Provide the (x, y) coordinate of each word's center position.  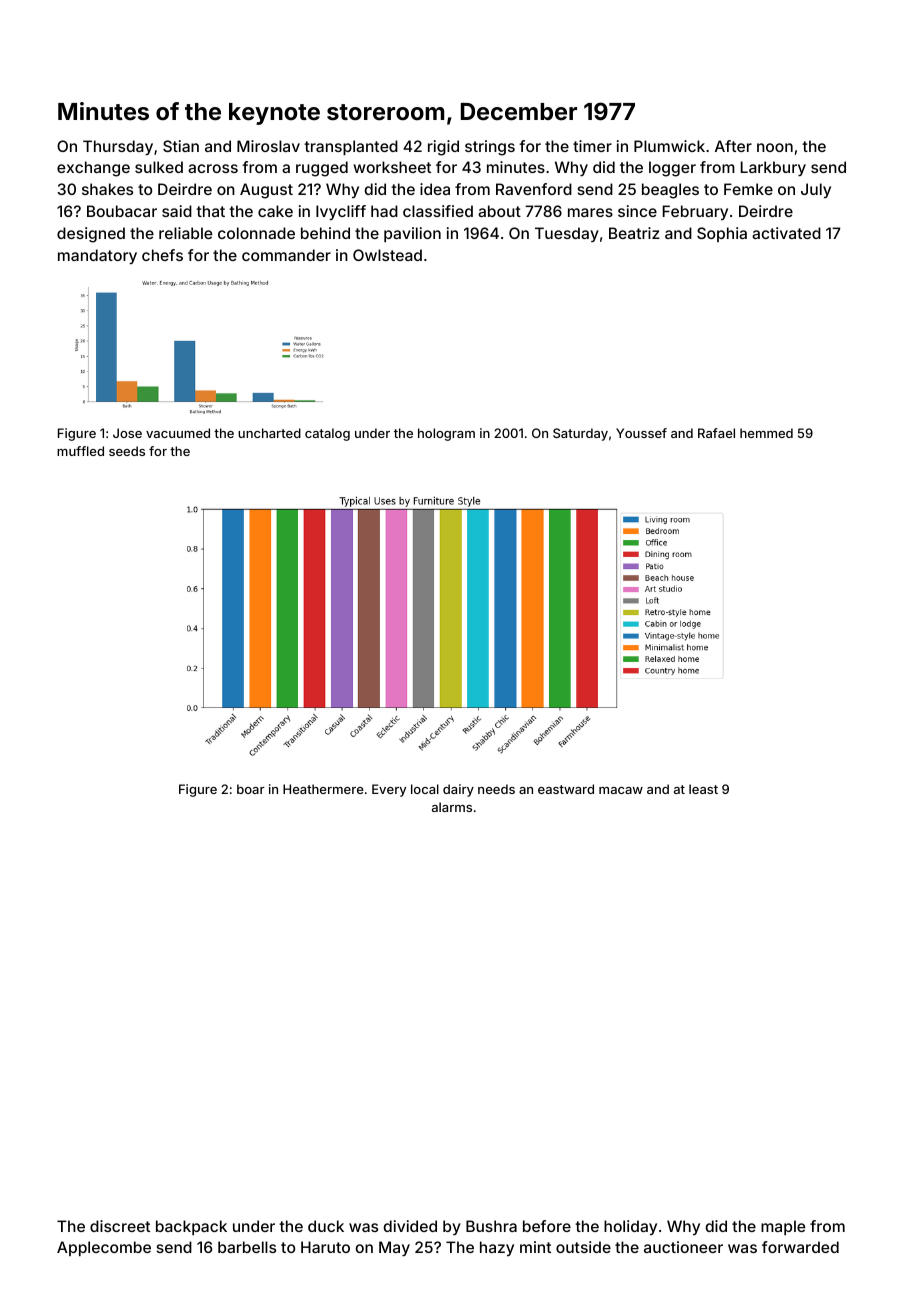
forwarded (800, 1247)
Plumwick (669, 146)
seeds (127, 451)
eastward (566, 789)
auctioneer (683, 1247)
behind (325, 233)
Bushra (491, 1226)
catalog (327, 434)
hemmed (766, 433)
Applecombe (104, 1248)
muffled (80, 451)
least (703, 789)
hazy (497, 1248)
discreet (120, 1226)
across (213, 168)
